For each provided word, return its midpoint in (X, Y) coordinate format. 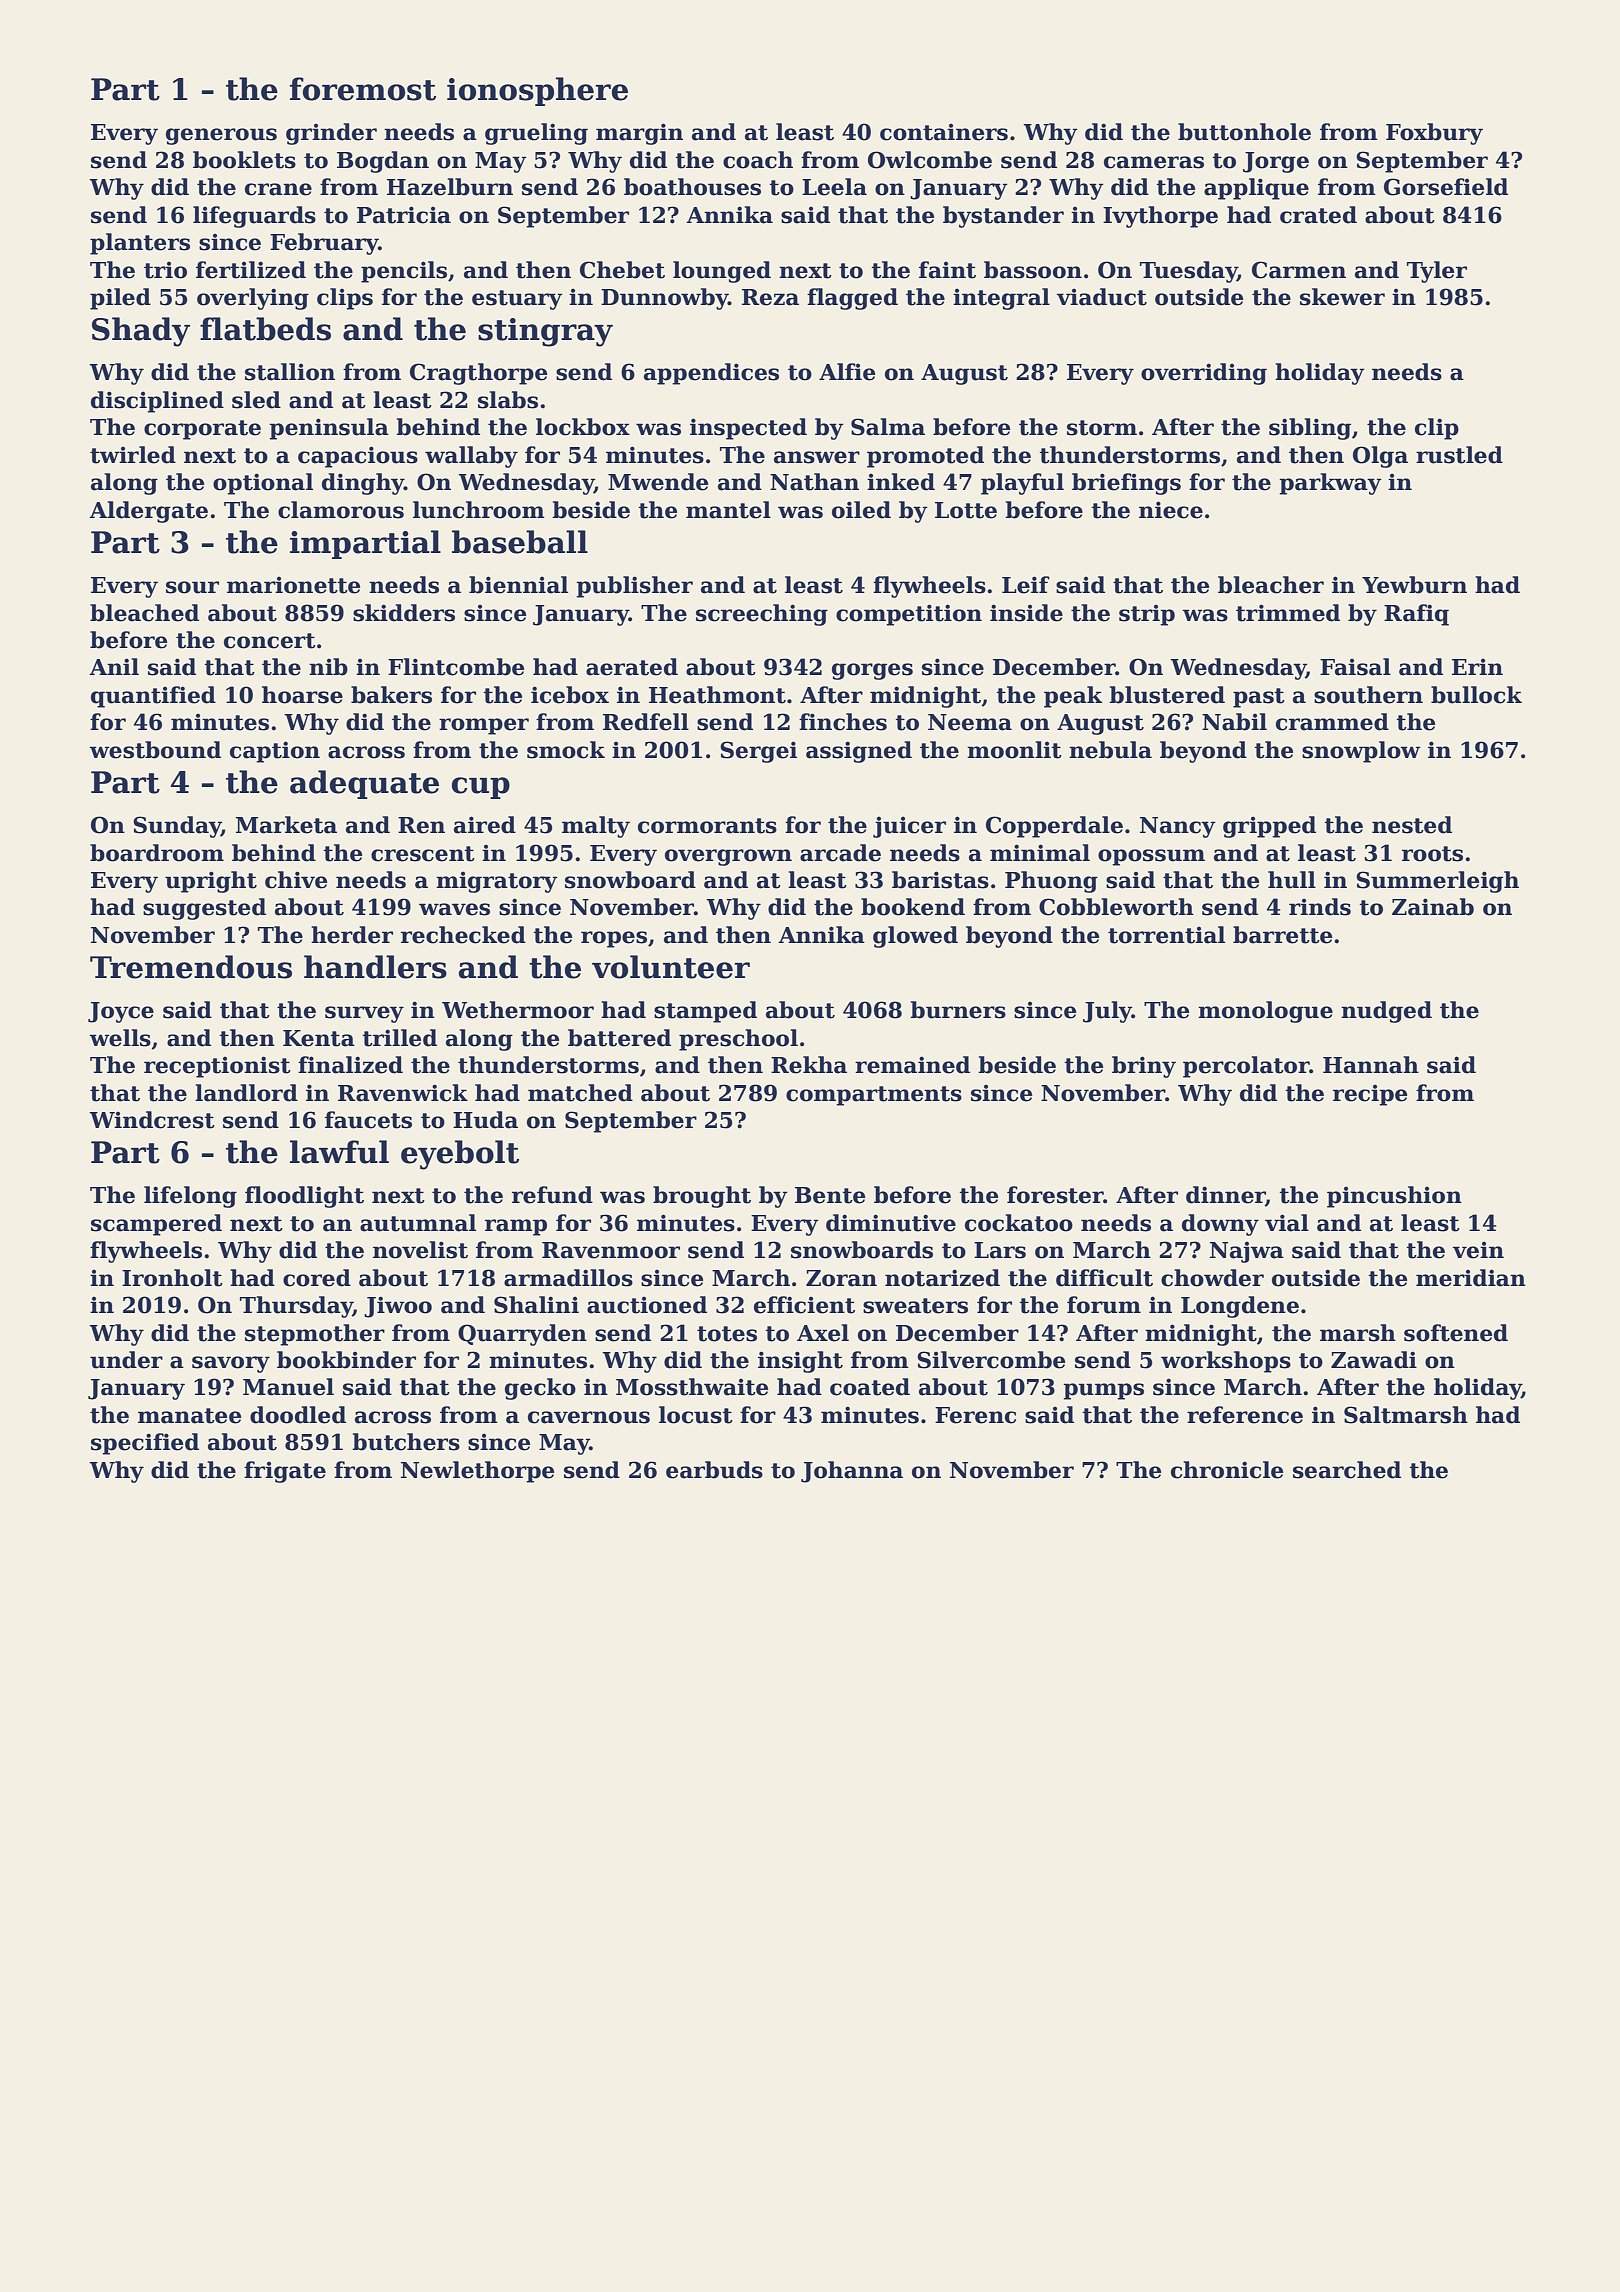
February (324, 244)
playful (1022, 484)
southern (1368, 695)
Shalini (536, 1305)
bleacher (1271, 585)
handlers (375, 967)
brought (702, 1197)
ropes (614, 939)
